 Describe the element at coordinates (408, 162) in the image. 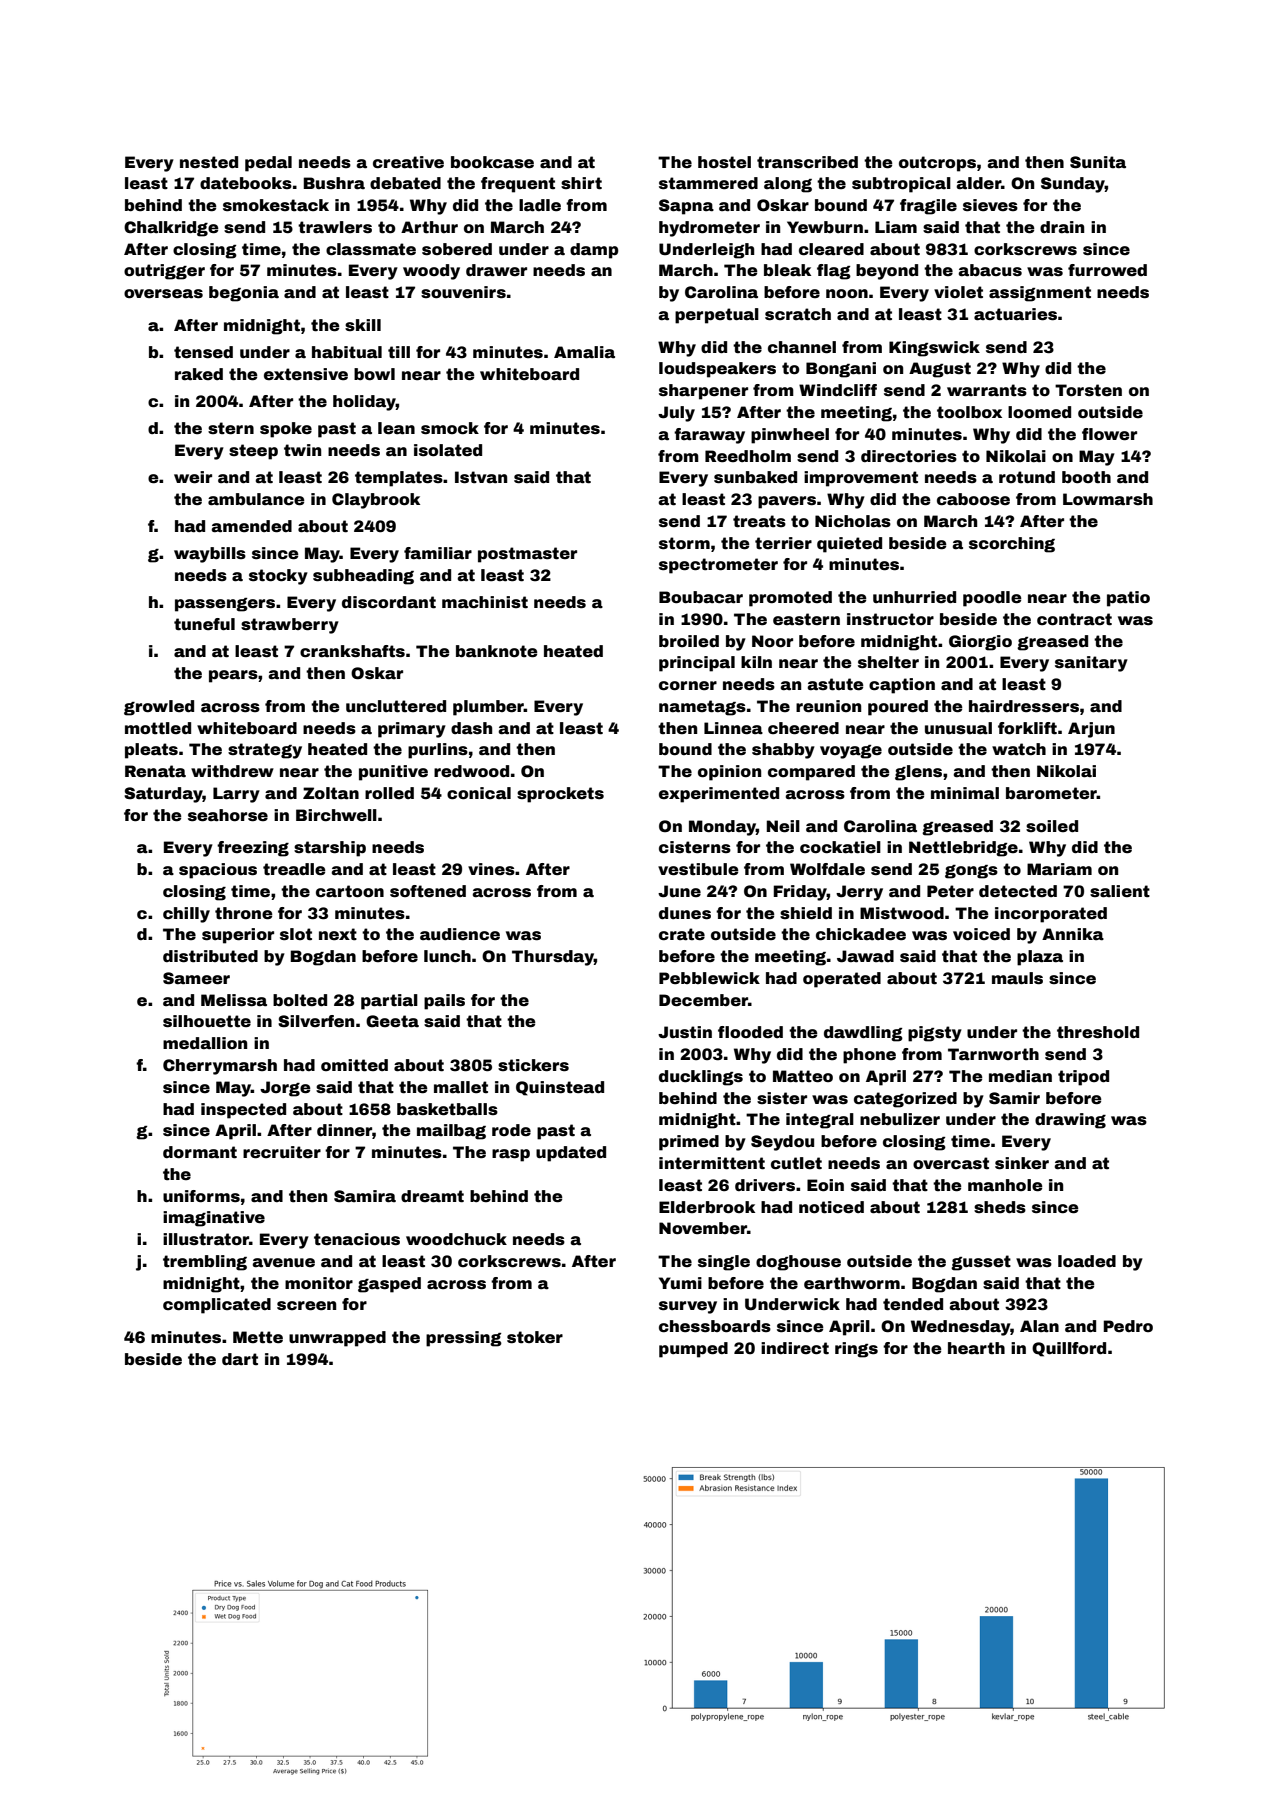

I see `creative` at that location.
